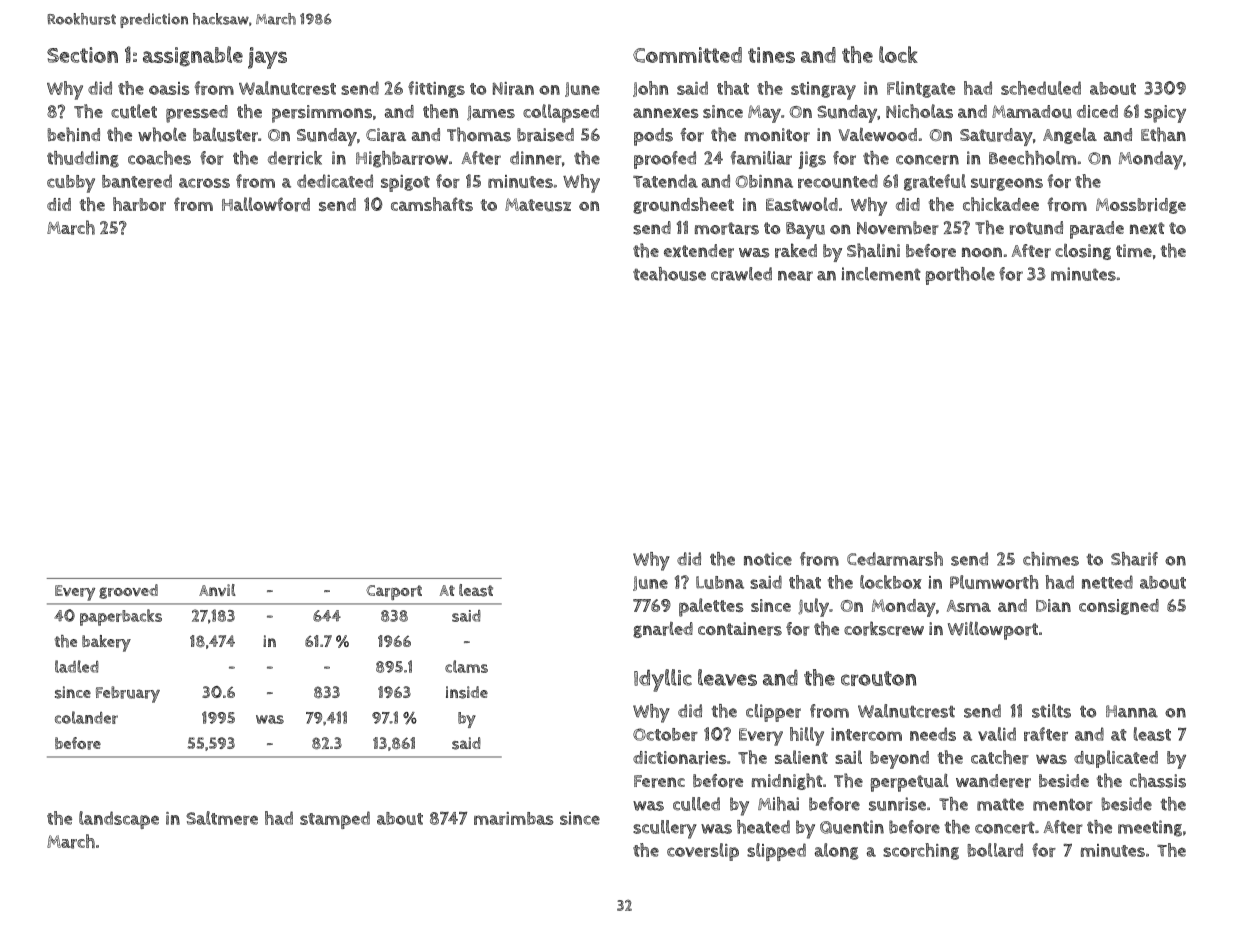 Image resolution: width=1233 pixels, height=952 pixels. What do you see at coordinates (935, 182) in the image?
I see `grateful` at bounding box center [935, 182].
